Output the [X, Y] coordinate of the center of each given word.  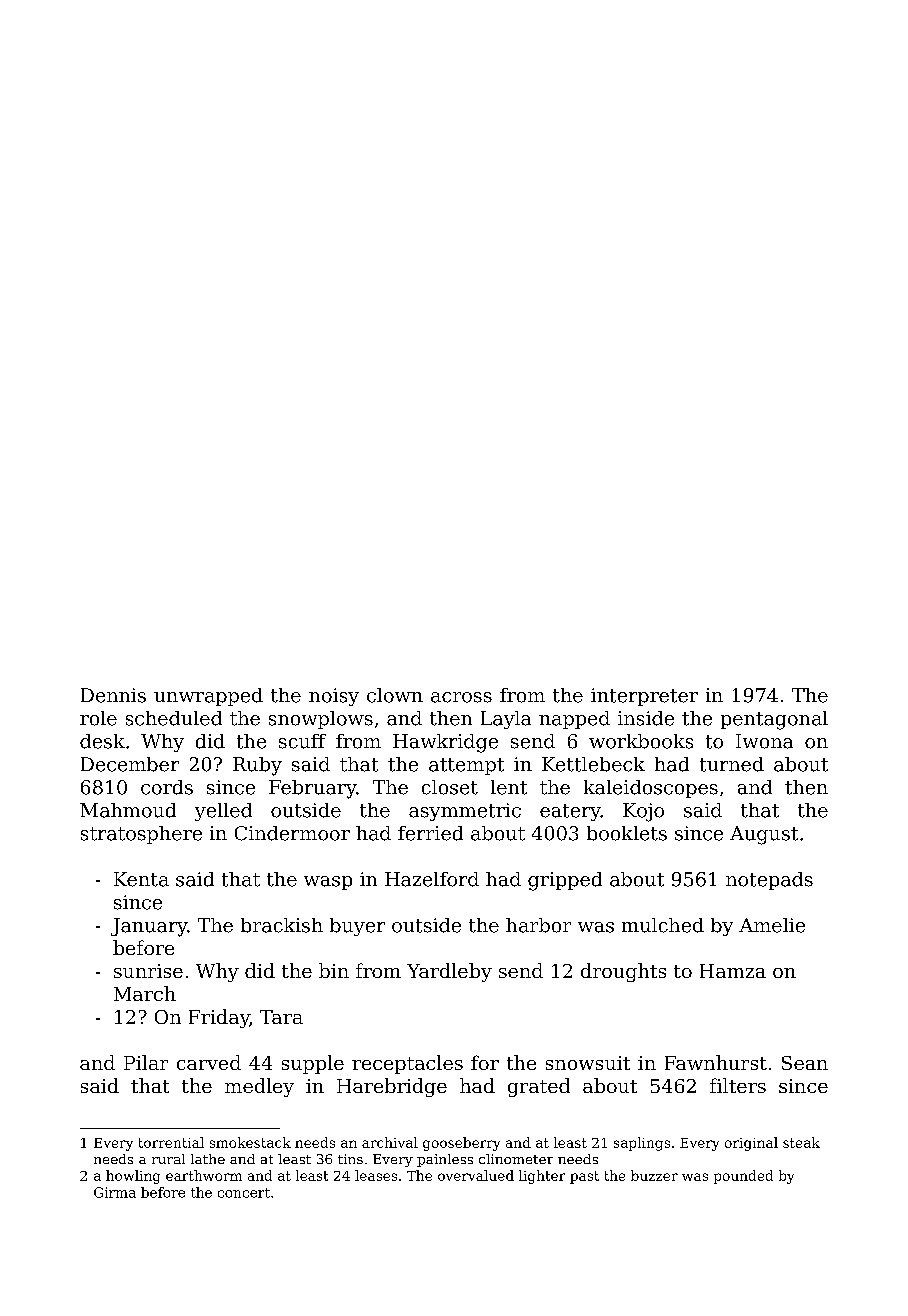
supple [313, 1064]
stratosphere [141, 835]
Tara [281, 1017]
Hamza [733, 971]
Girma [115, 1192]
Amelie [772, 925]
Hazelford [432, 879]
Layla [506, 720]
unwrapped [208, 697]
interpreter [644, 697]
